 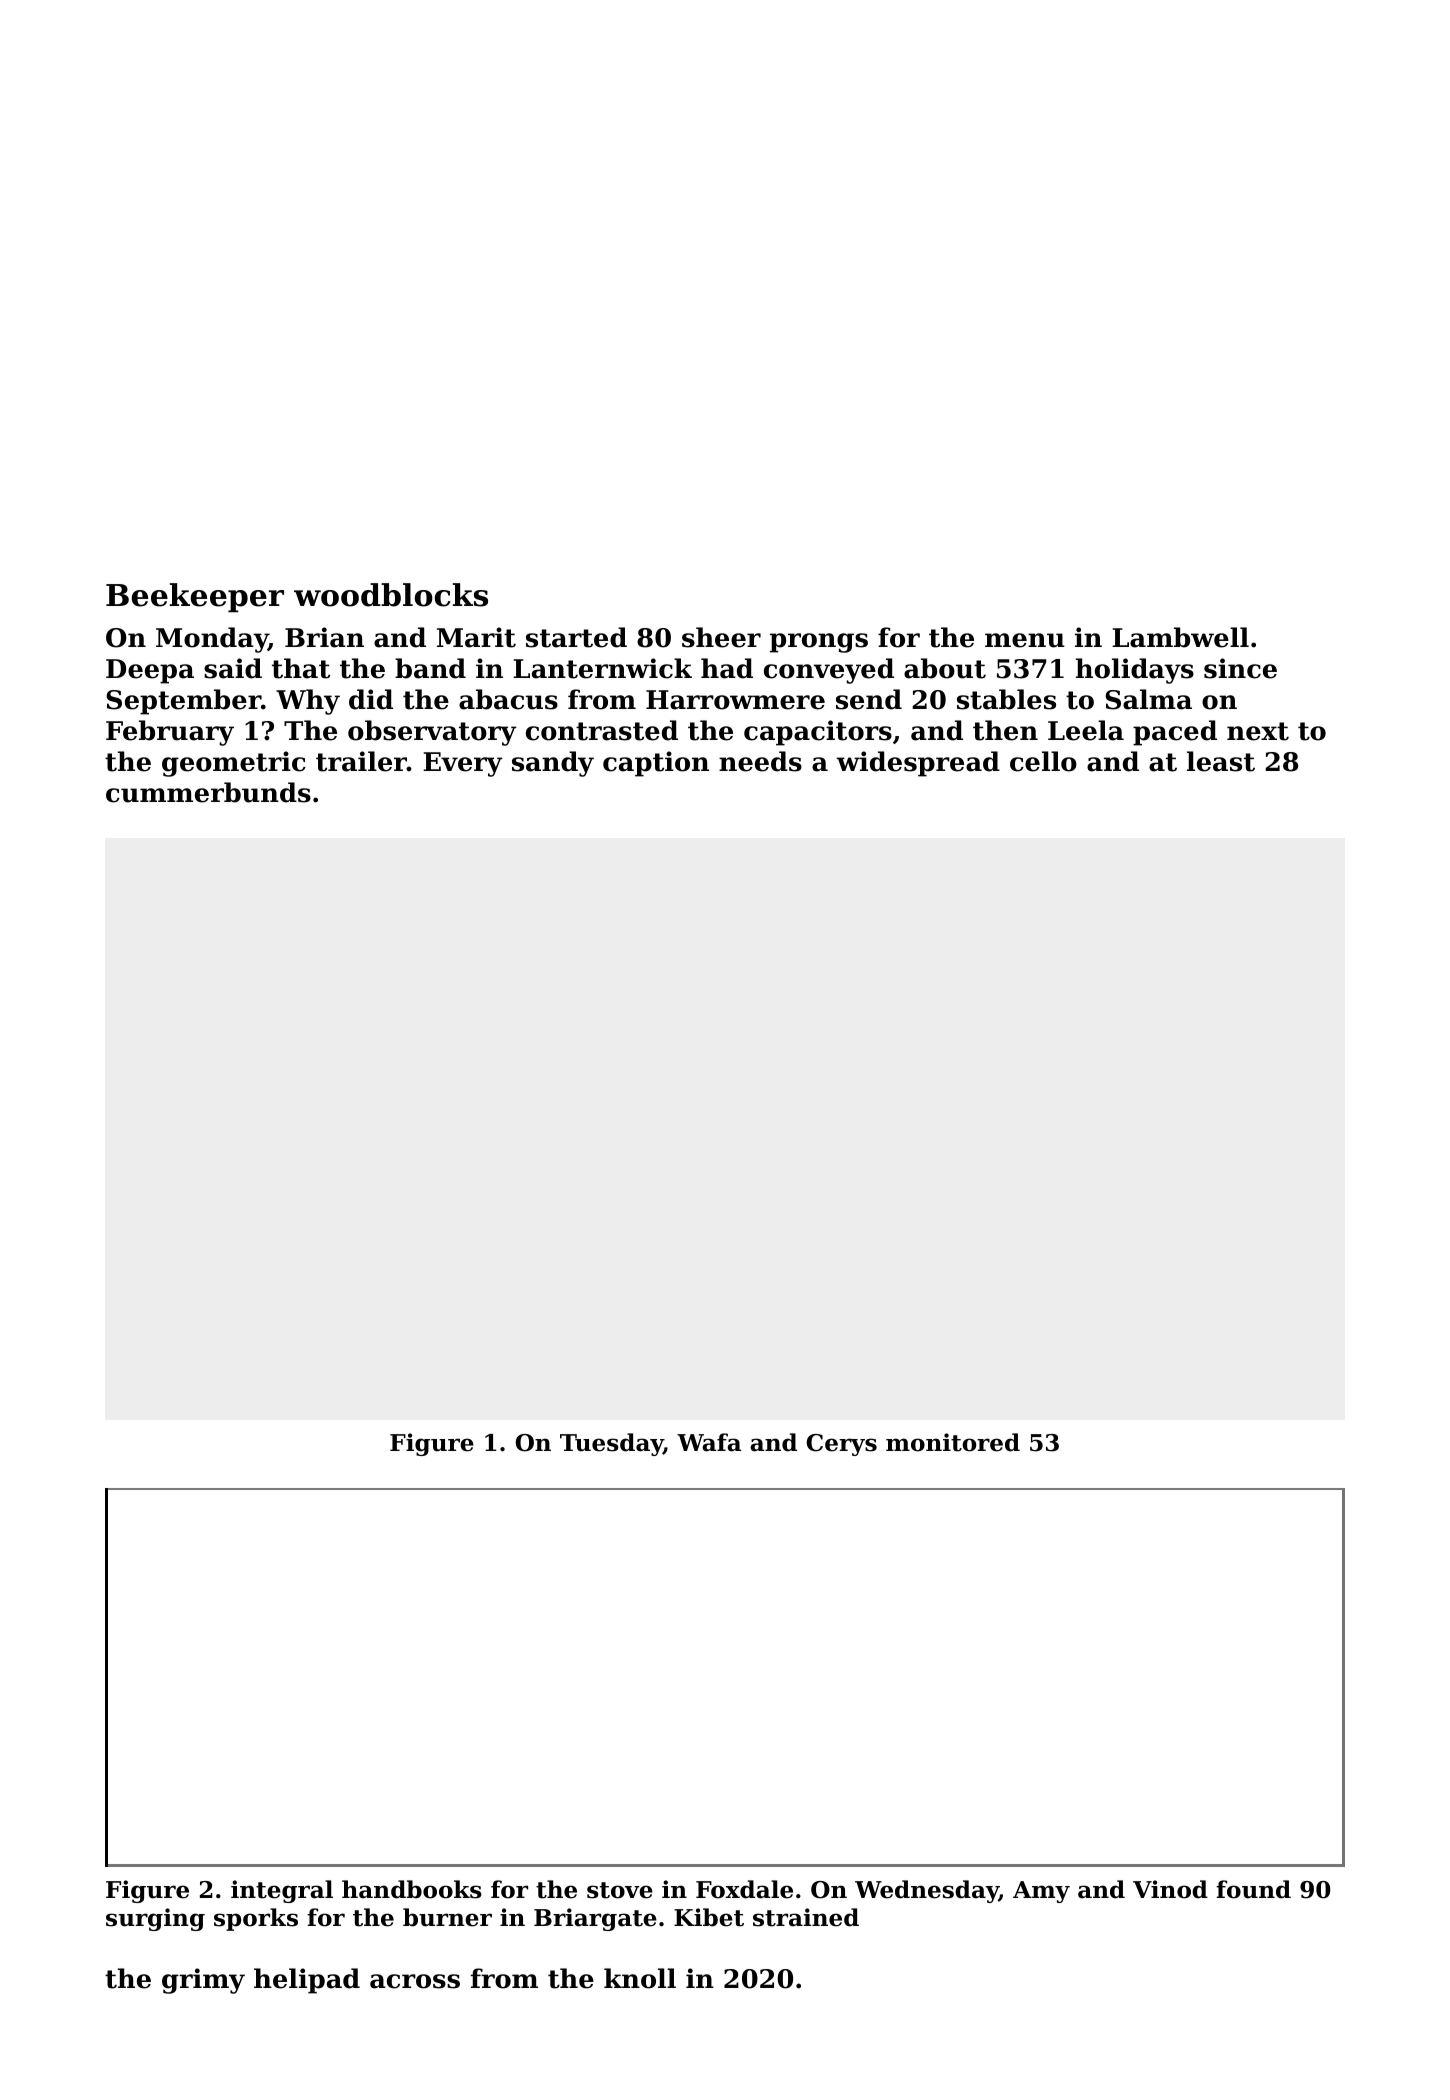 I want to click on cummerbunds, so click(x=208, y=792).
